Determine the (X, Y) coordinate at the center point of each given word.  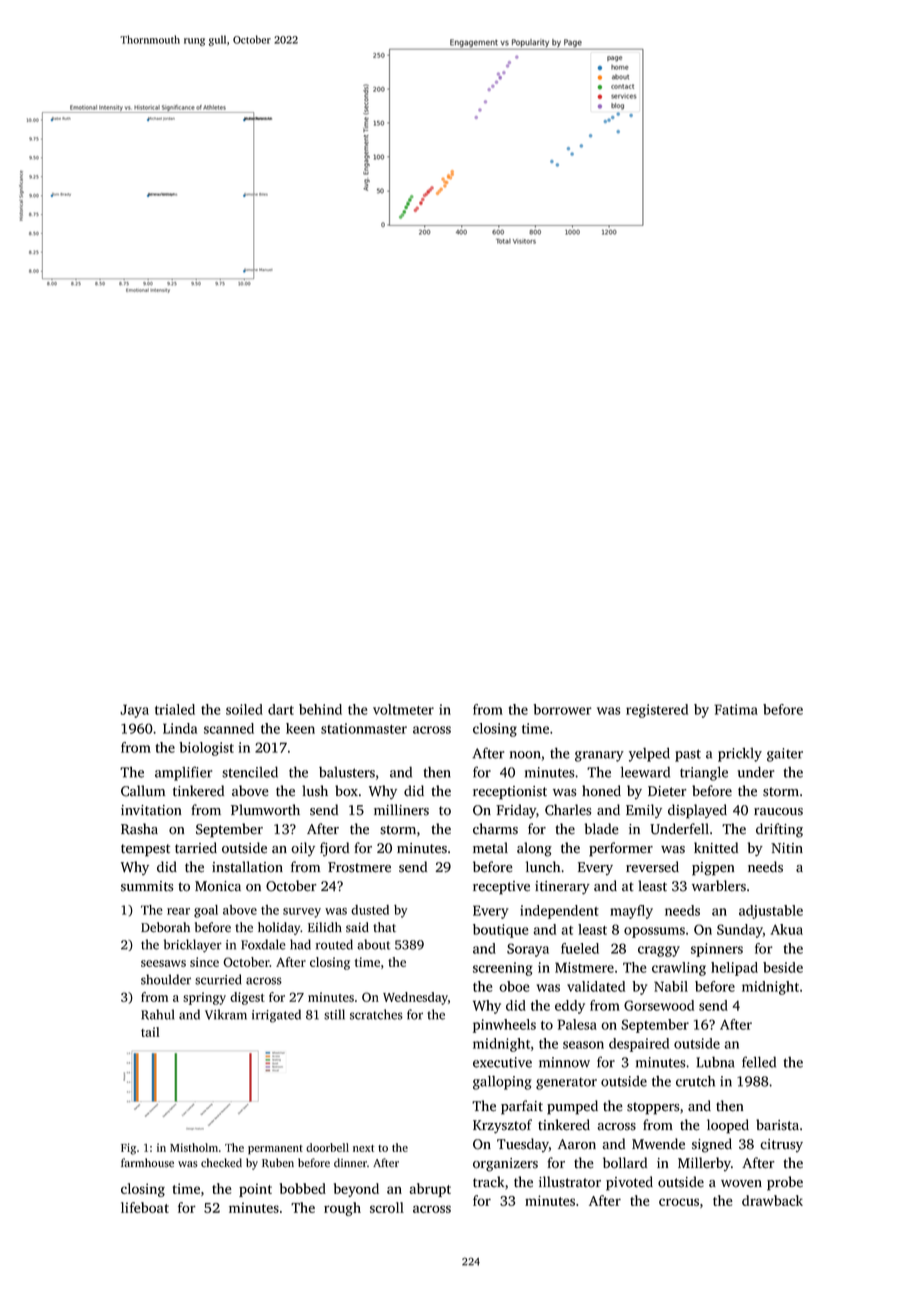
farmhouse (147, 1163)
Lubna (715, 1062)
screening (503, 969)
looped (728, 1126)
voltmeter (403, 709)
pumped (572, 1107)
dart (281, 709)
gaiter (785, 755)
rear (178, 911)
